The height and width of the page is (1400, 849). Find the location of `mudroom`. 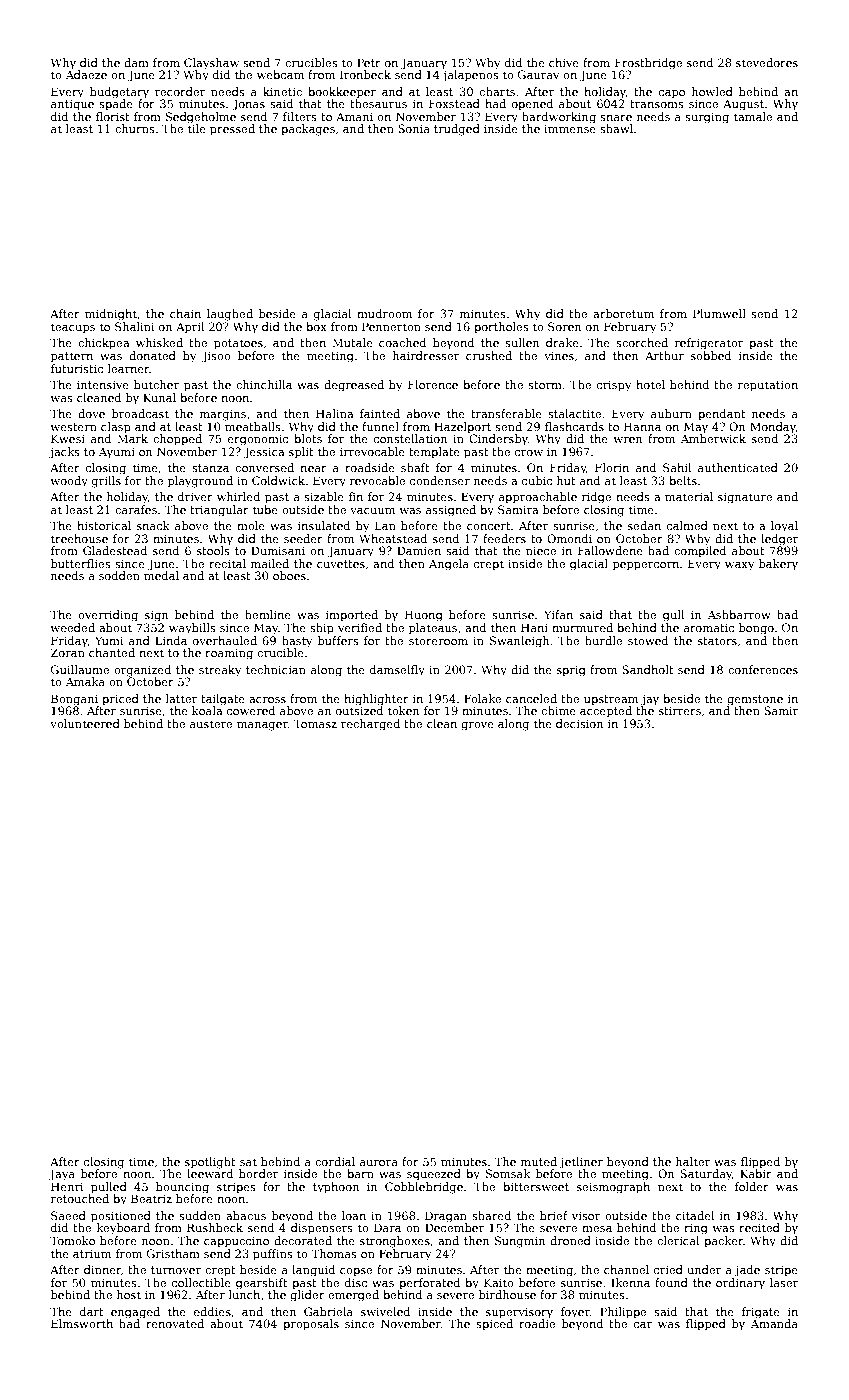

mudroom is located at coordinates (384, 313).
